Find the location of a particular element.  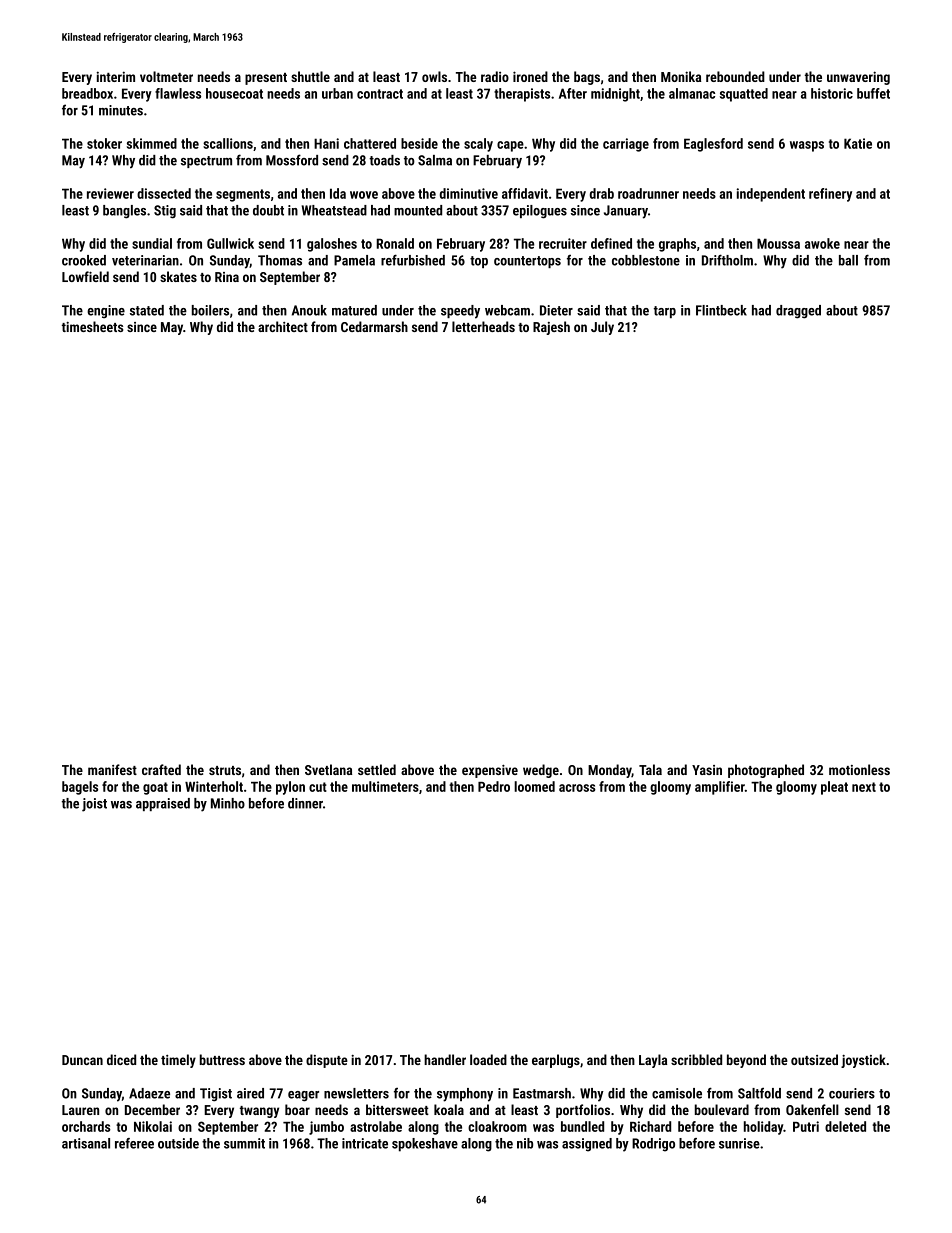

dragged is located at coordinates (798, 312).
